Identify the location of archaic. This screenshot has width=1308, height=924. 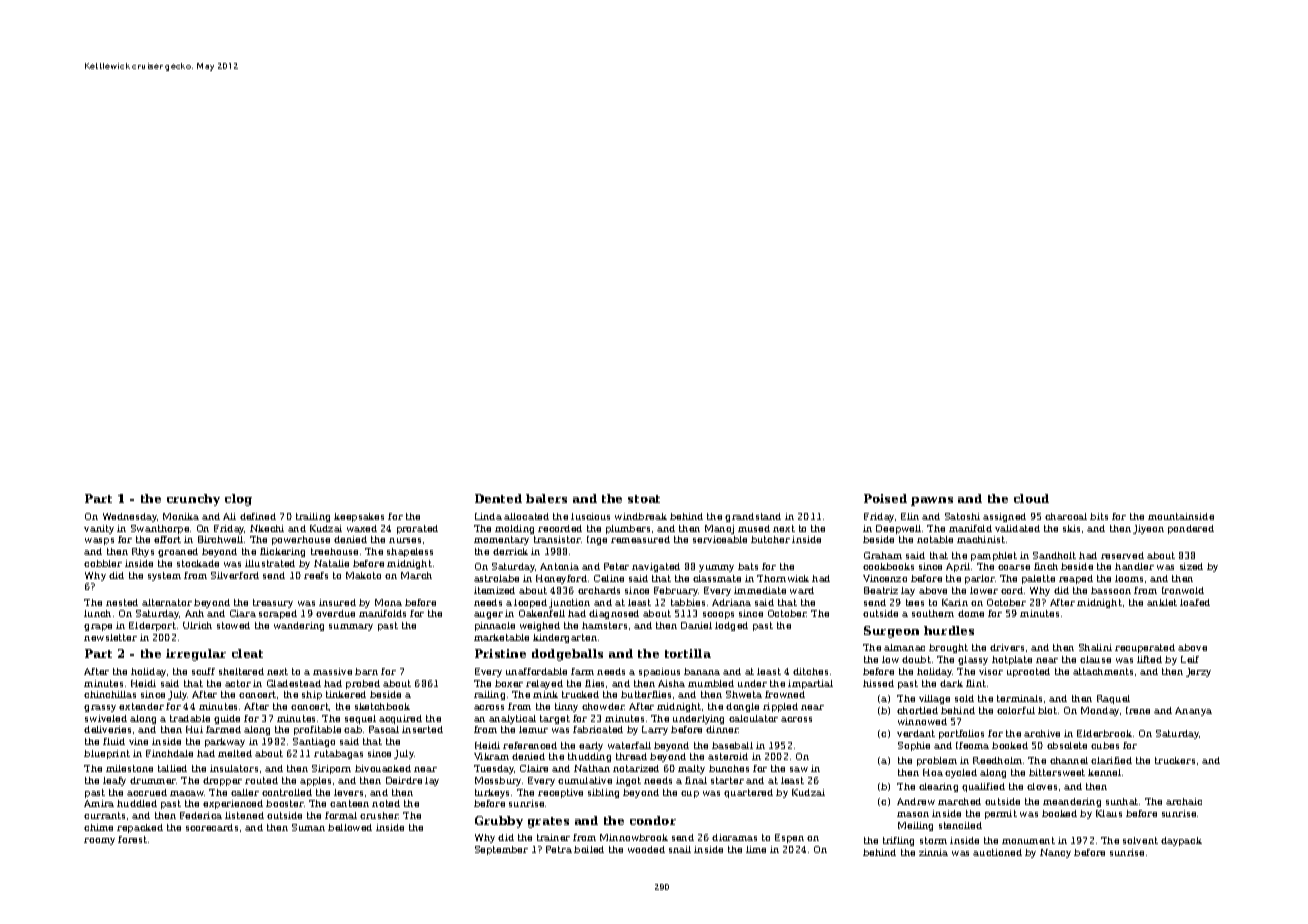
(1184, 801).
